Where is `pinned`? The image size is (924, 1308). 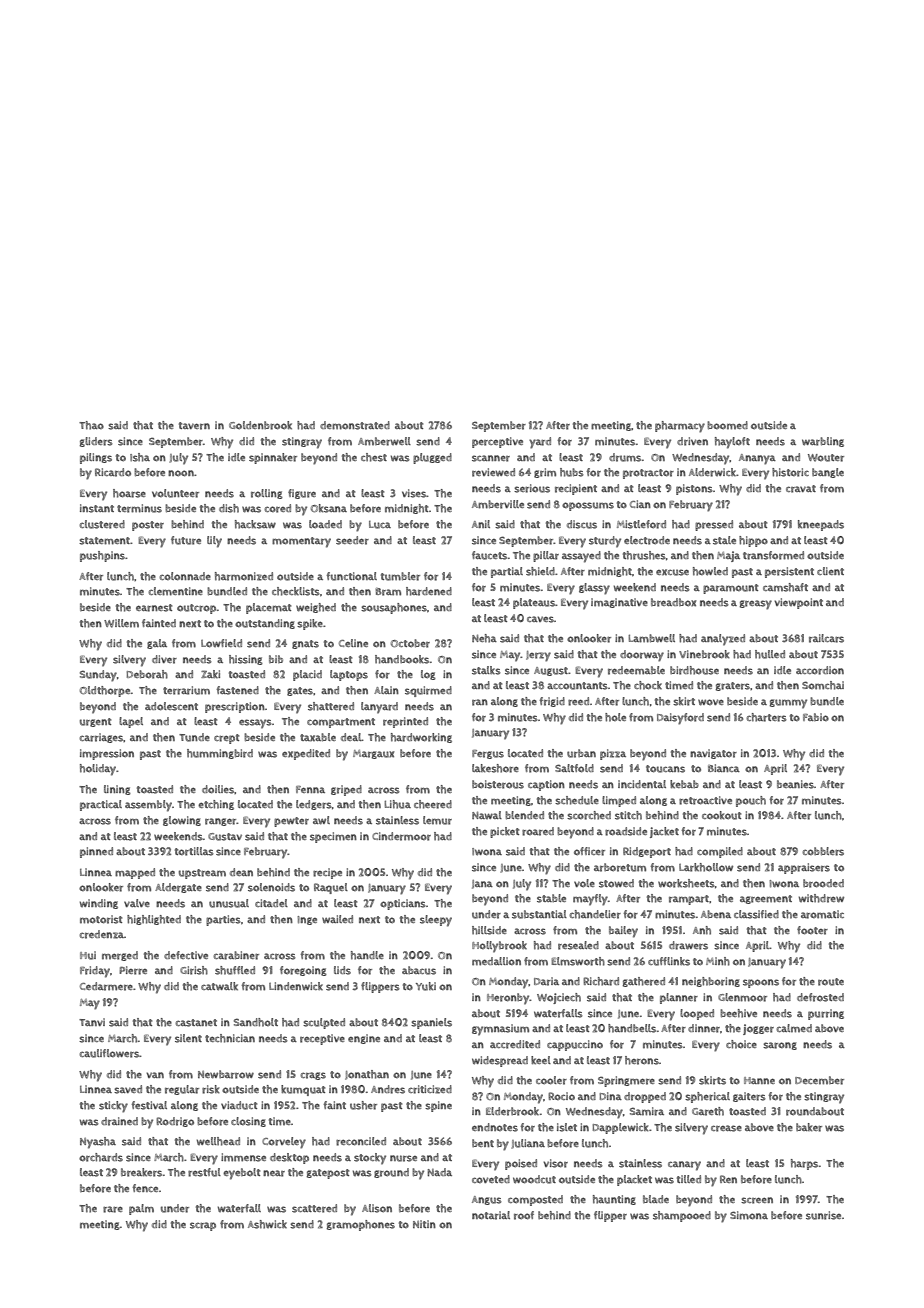
pinned is located at coordinates (96, 852).
